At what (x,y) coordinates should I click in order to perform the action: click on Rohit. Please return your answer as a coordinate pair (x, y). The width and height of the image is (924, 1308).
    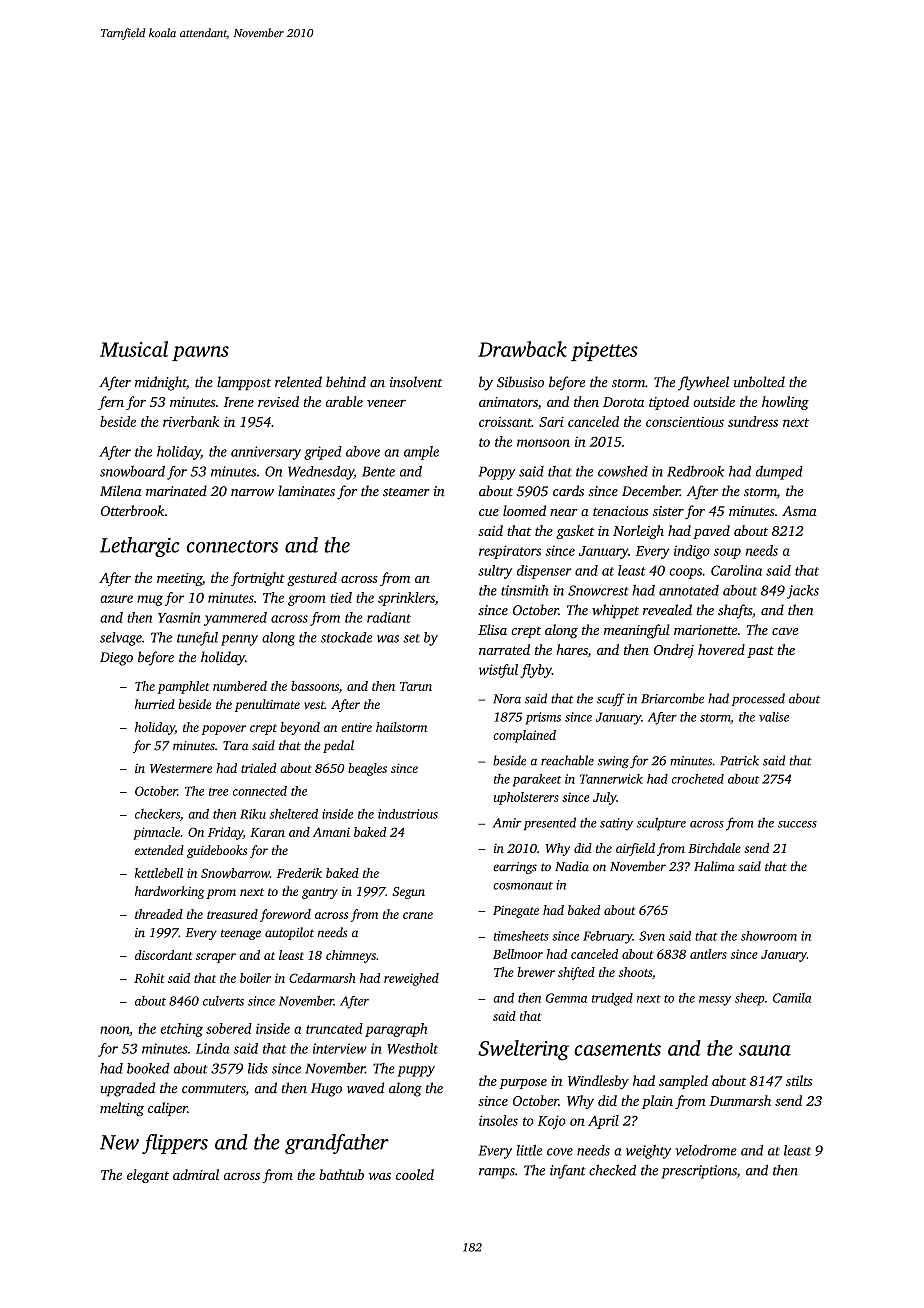
    Looking at the image, I should click on (149, 978).
